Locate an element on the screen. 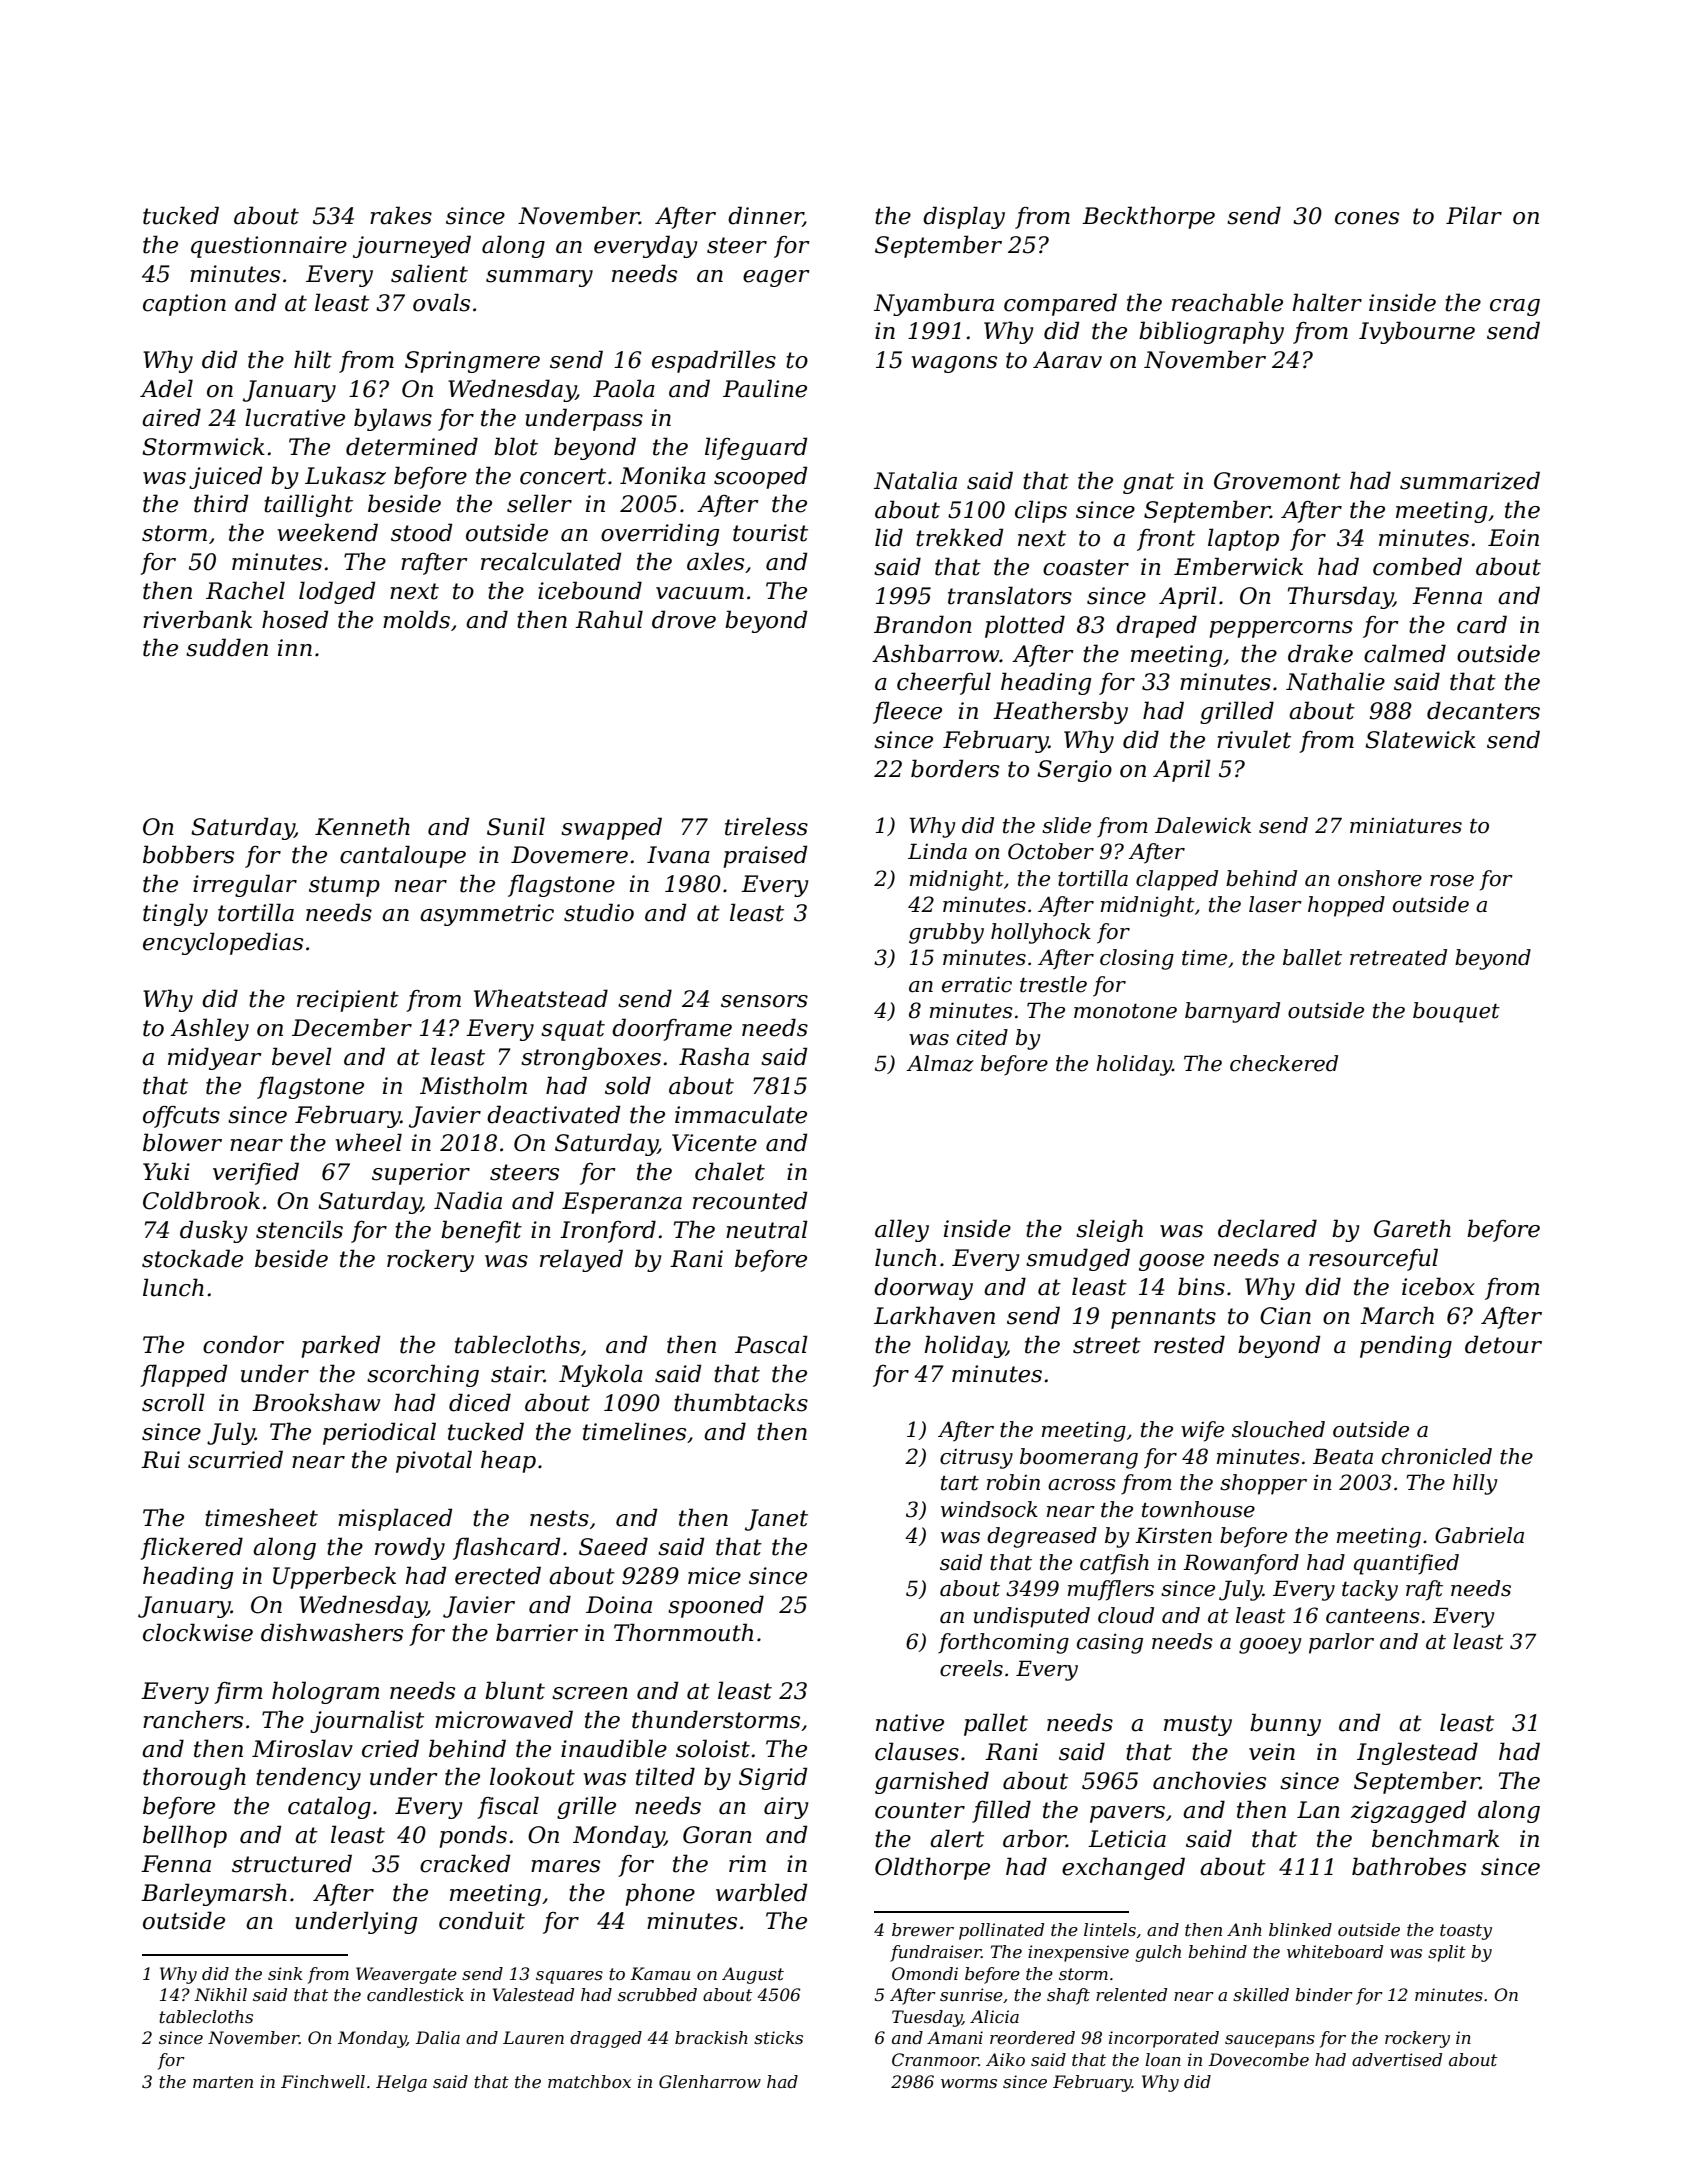  thumbtacks is located at coordinates (741, 1402).
